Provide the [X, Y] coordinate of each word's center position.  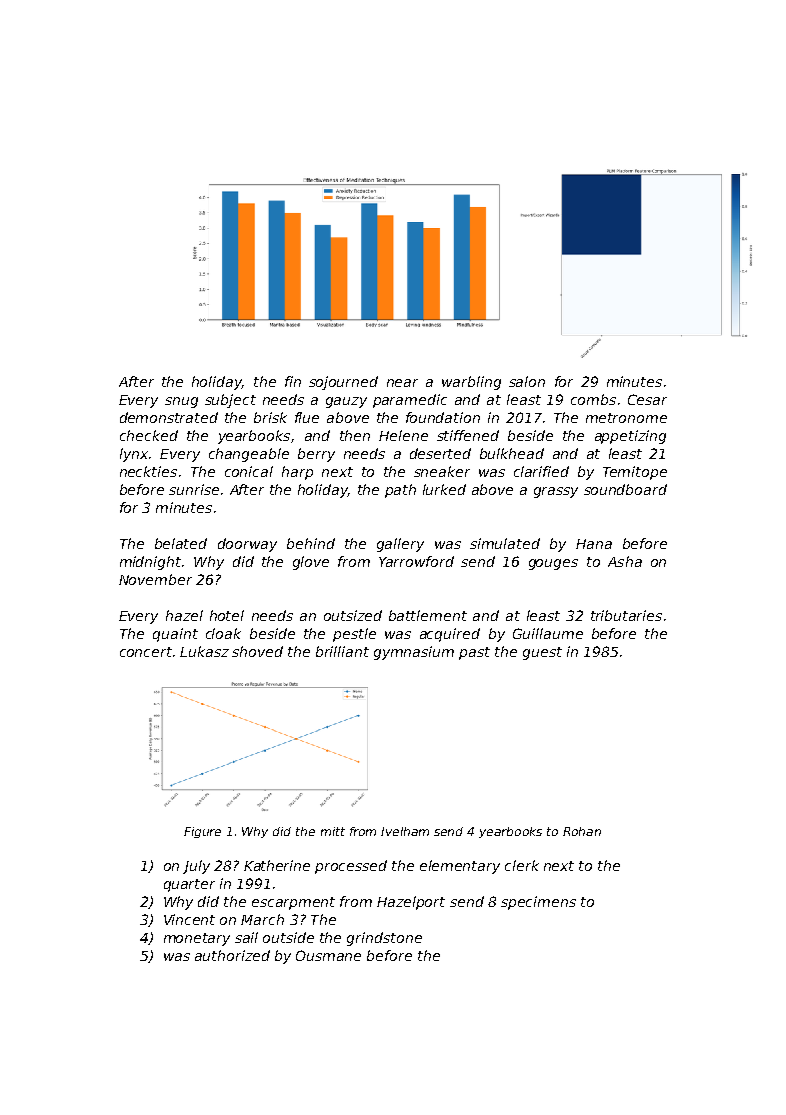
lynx [134, 455]
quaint [175, 635]
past [474, 653]
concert [146, 652]
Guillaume [548, 633]
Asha [625, 561]
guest [542, 653]
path [400, 491]
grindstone [384, 939]
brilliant [342, 651]
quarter [189, 885]
